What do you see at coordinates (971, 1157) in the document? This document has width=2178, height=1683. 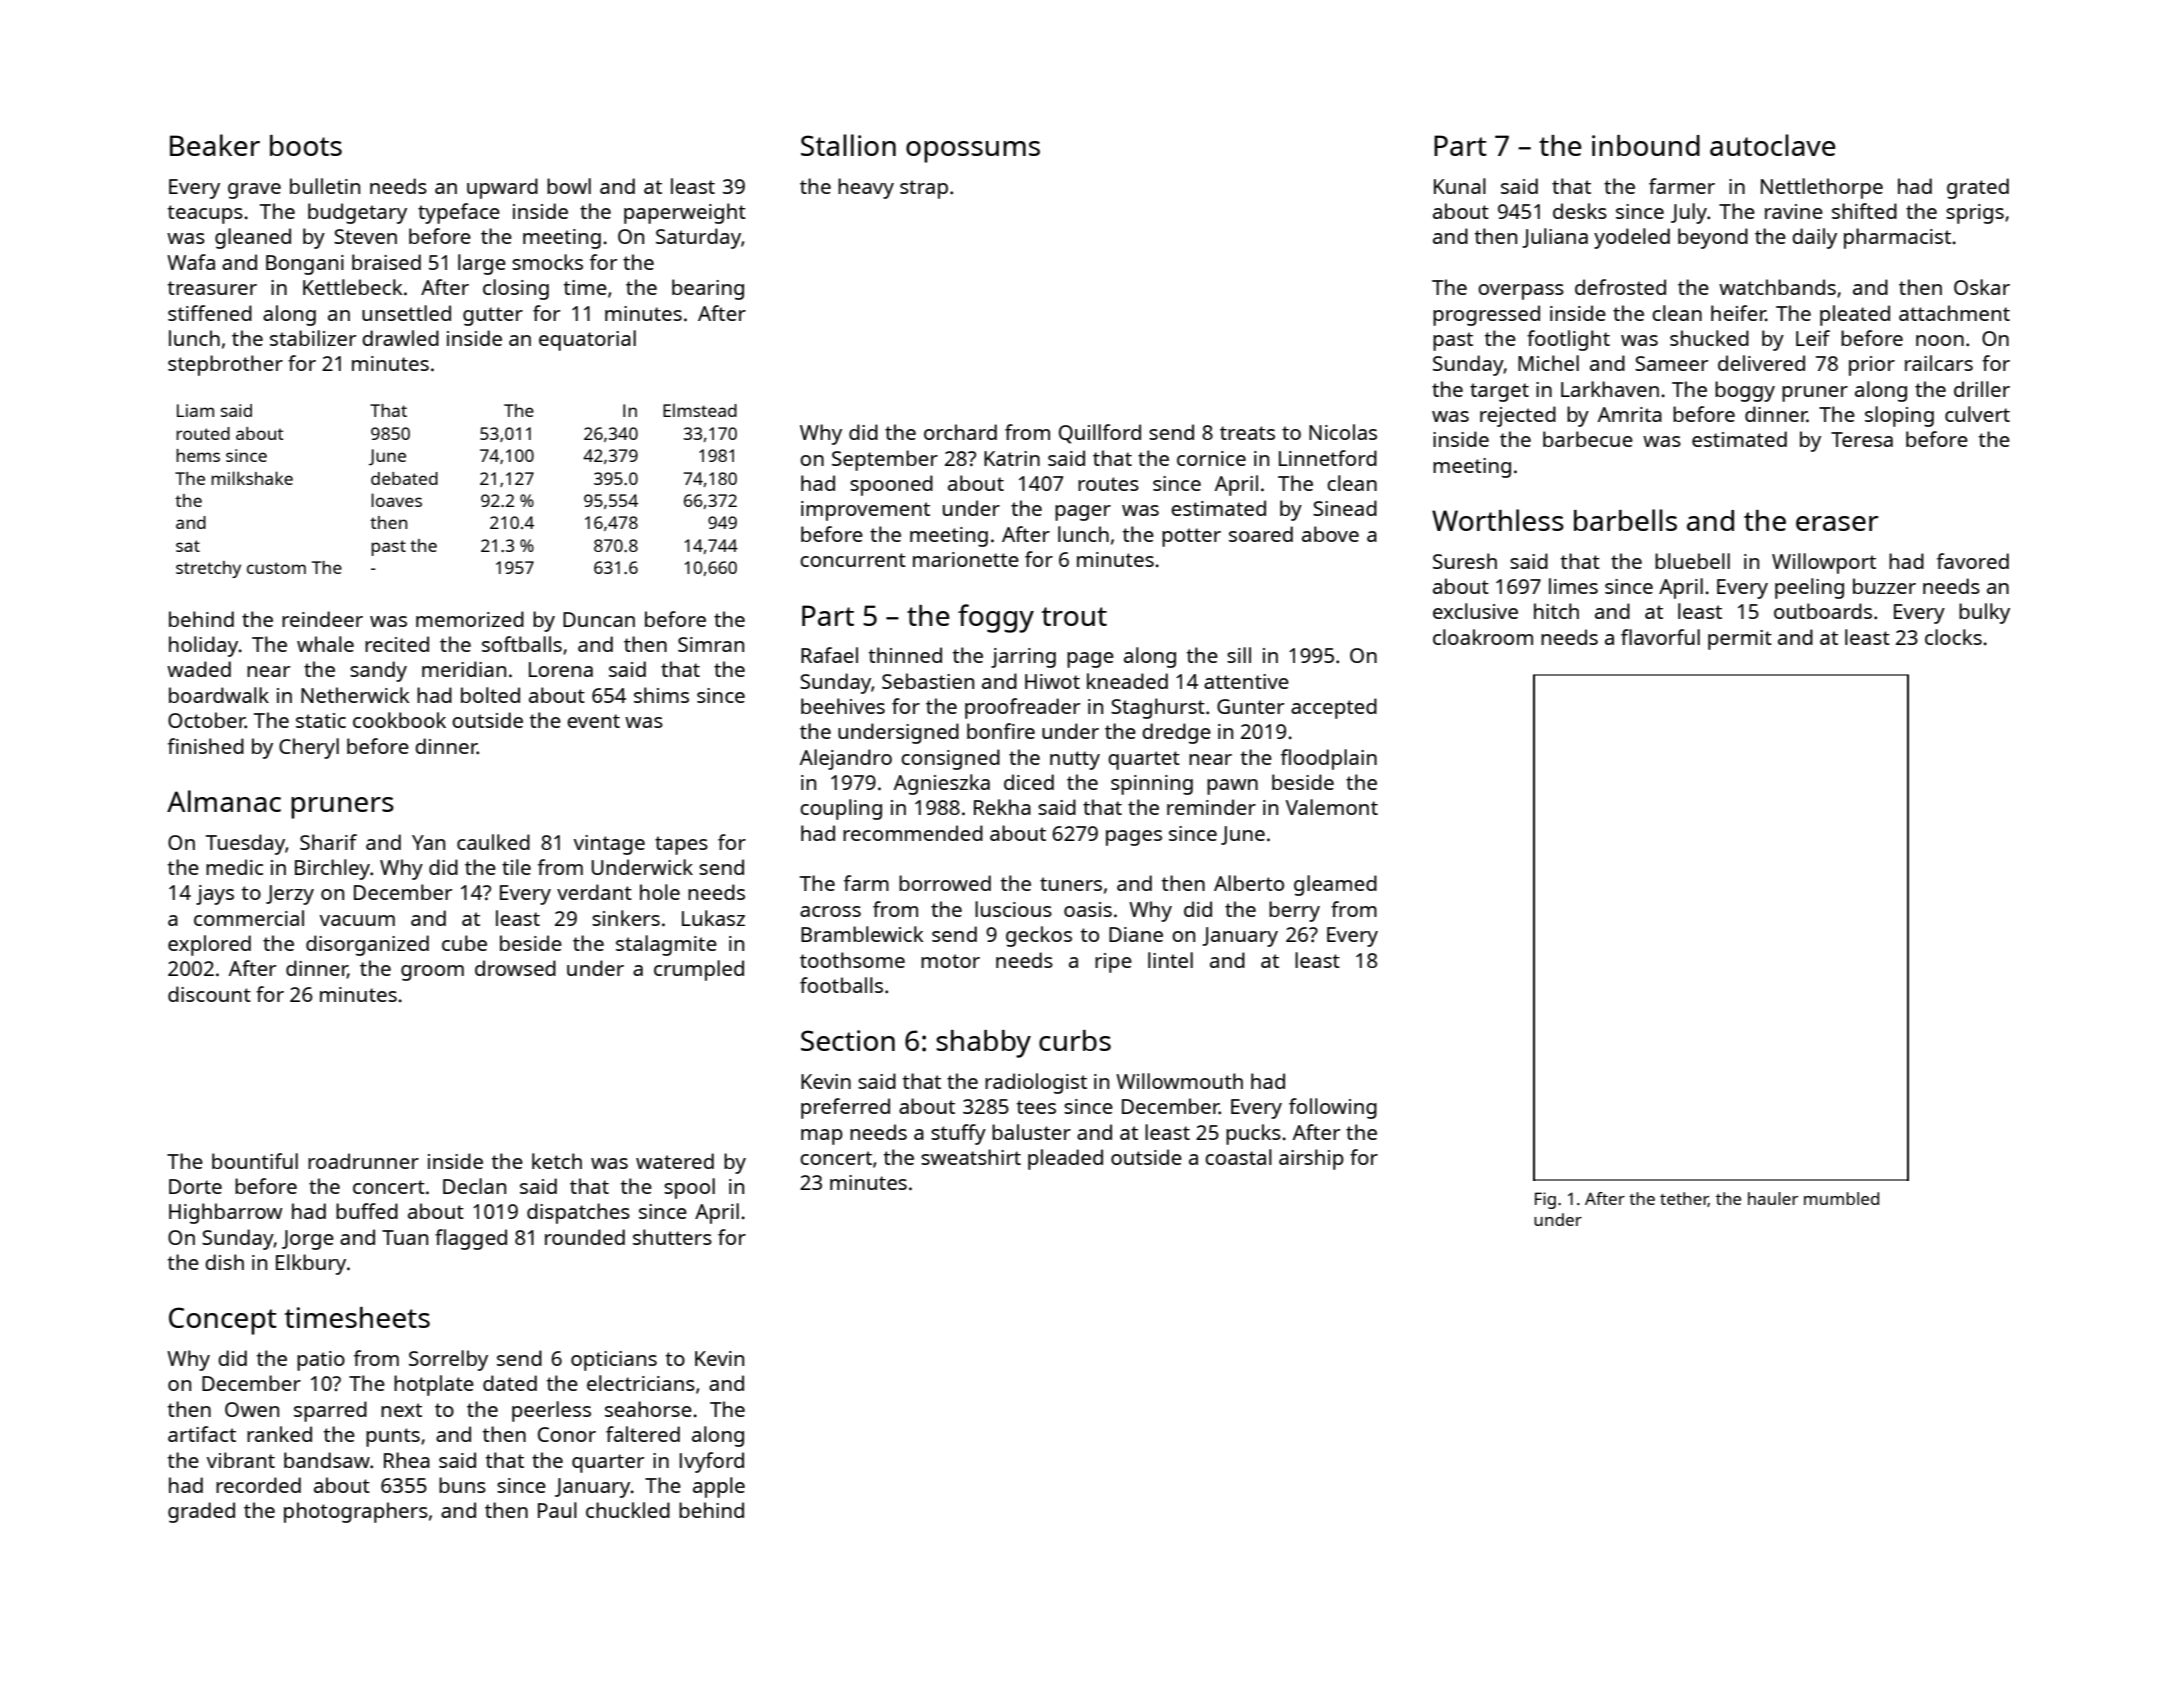 I see `sweatshirt` at bounding box center [971, 1157].
